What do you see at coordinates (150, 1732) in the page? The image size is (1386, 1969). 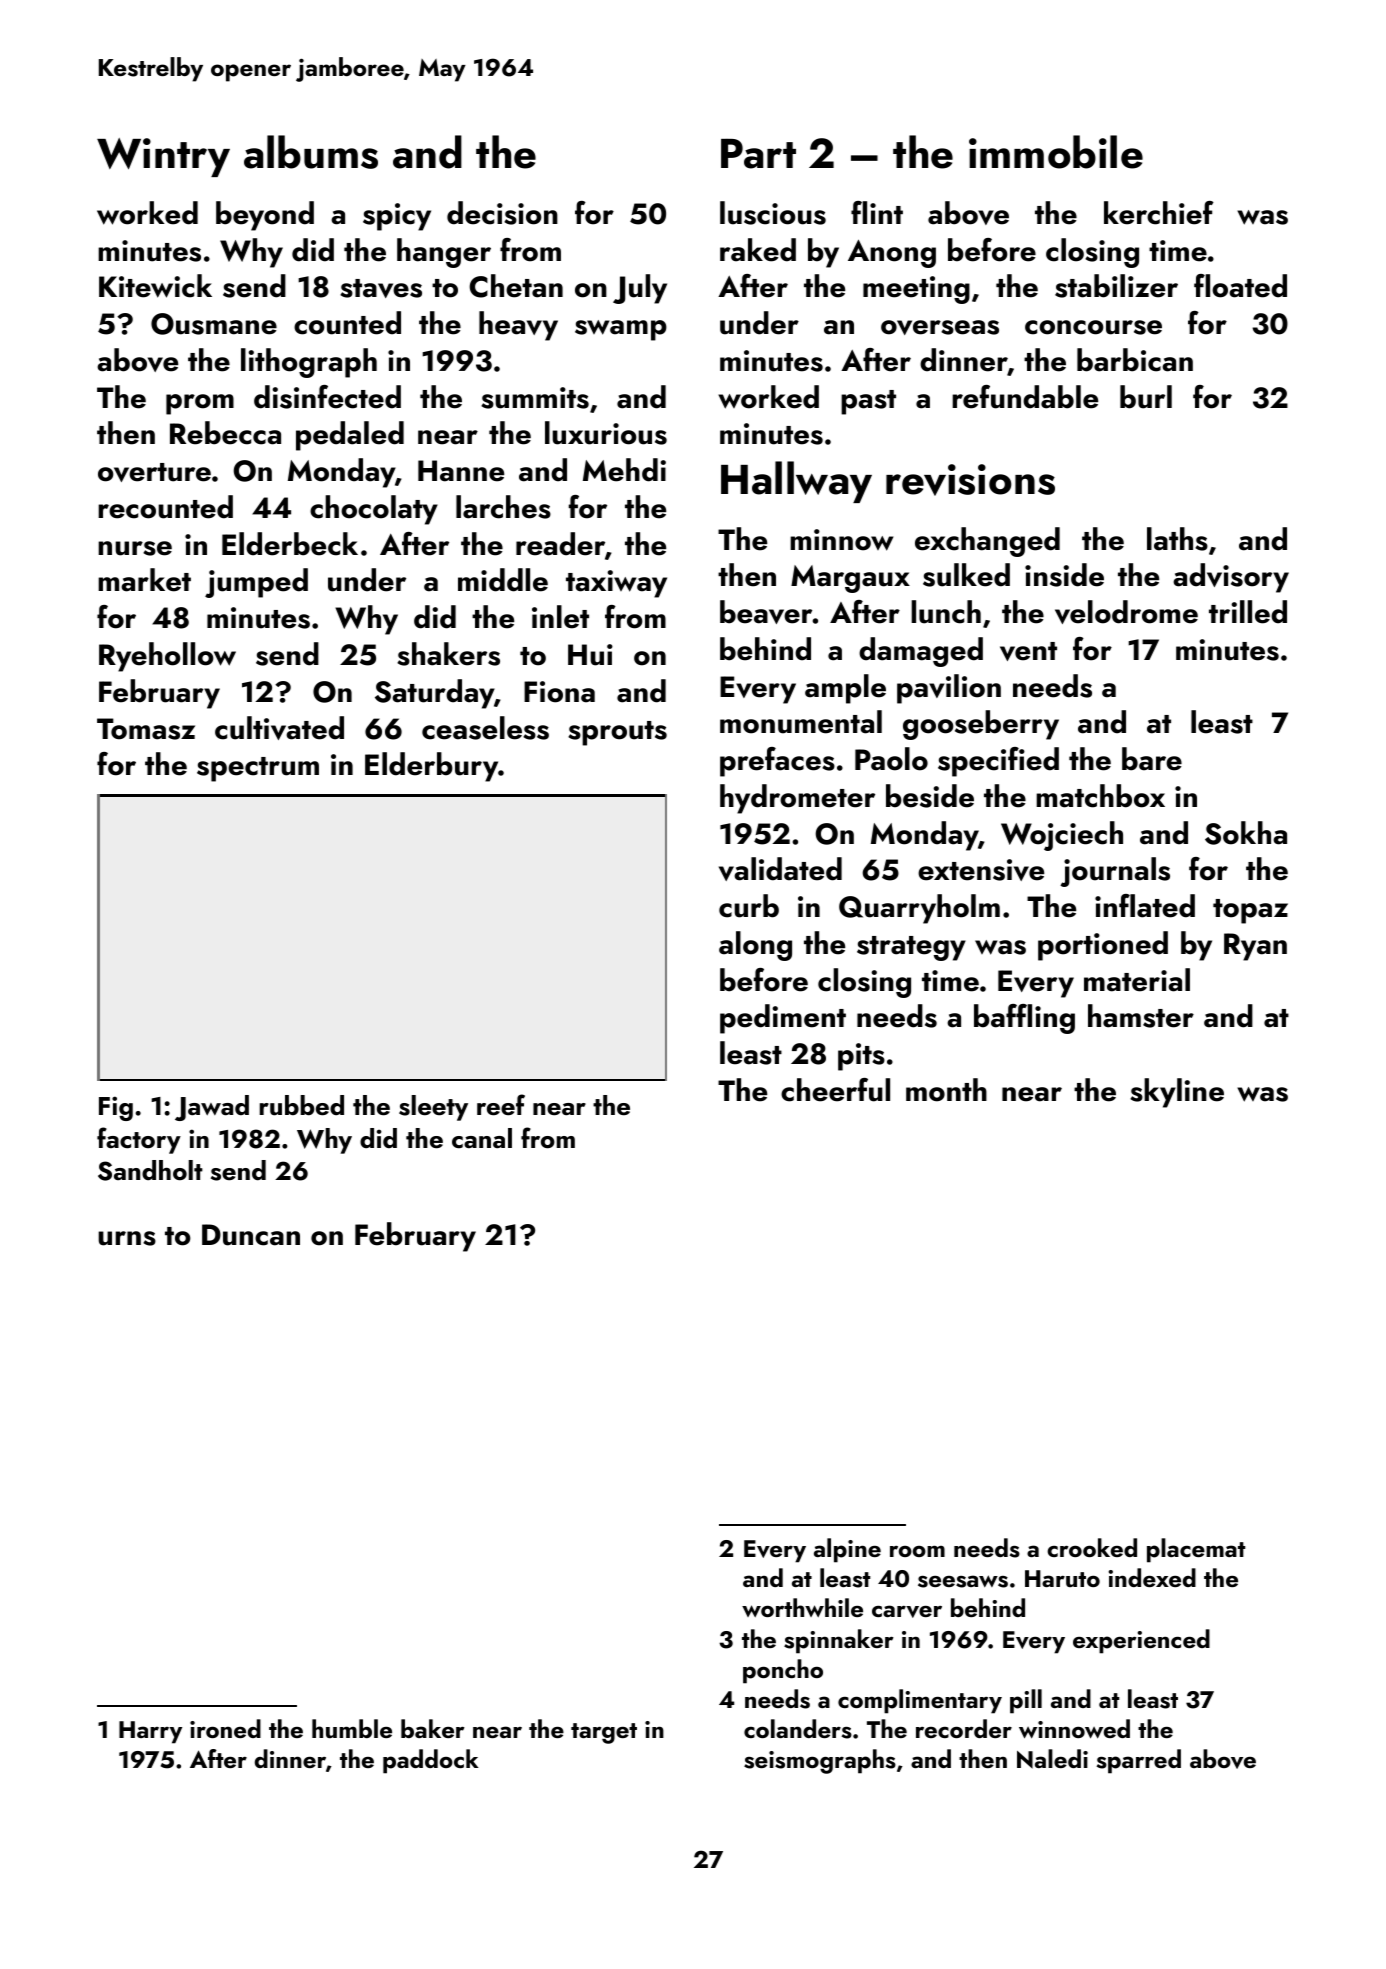 I see `Harry` at bounding box center [150, 1732].
